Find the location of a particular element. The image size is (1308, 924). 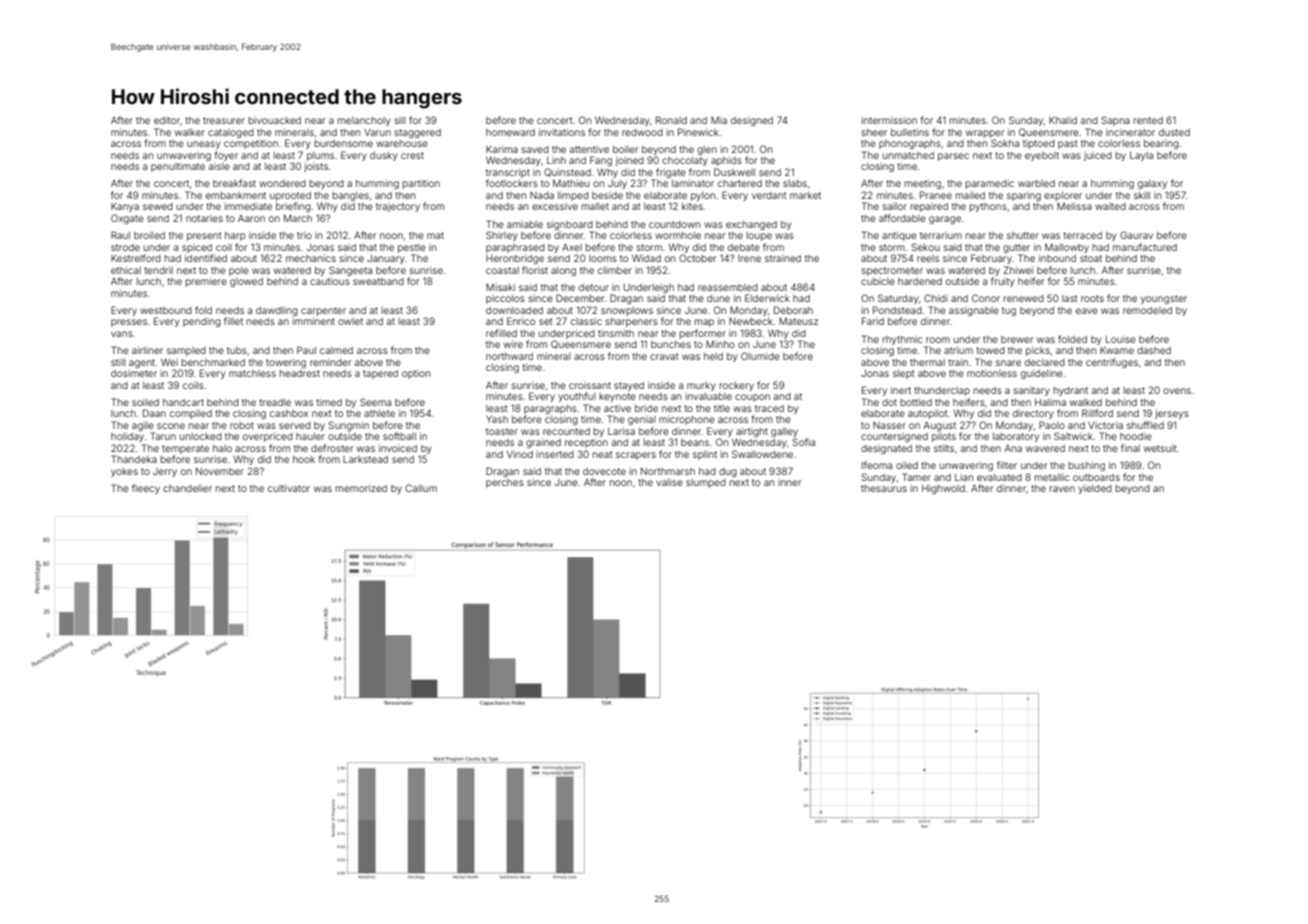

Halima is located at coordinates (1050, 402).
